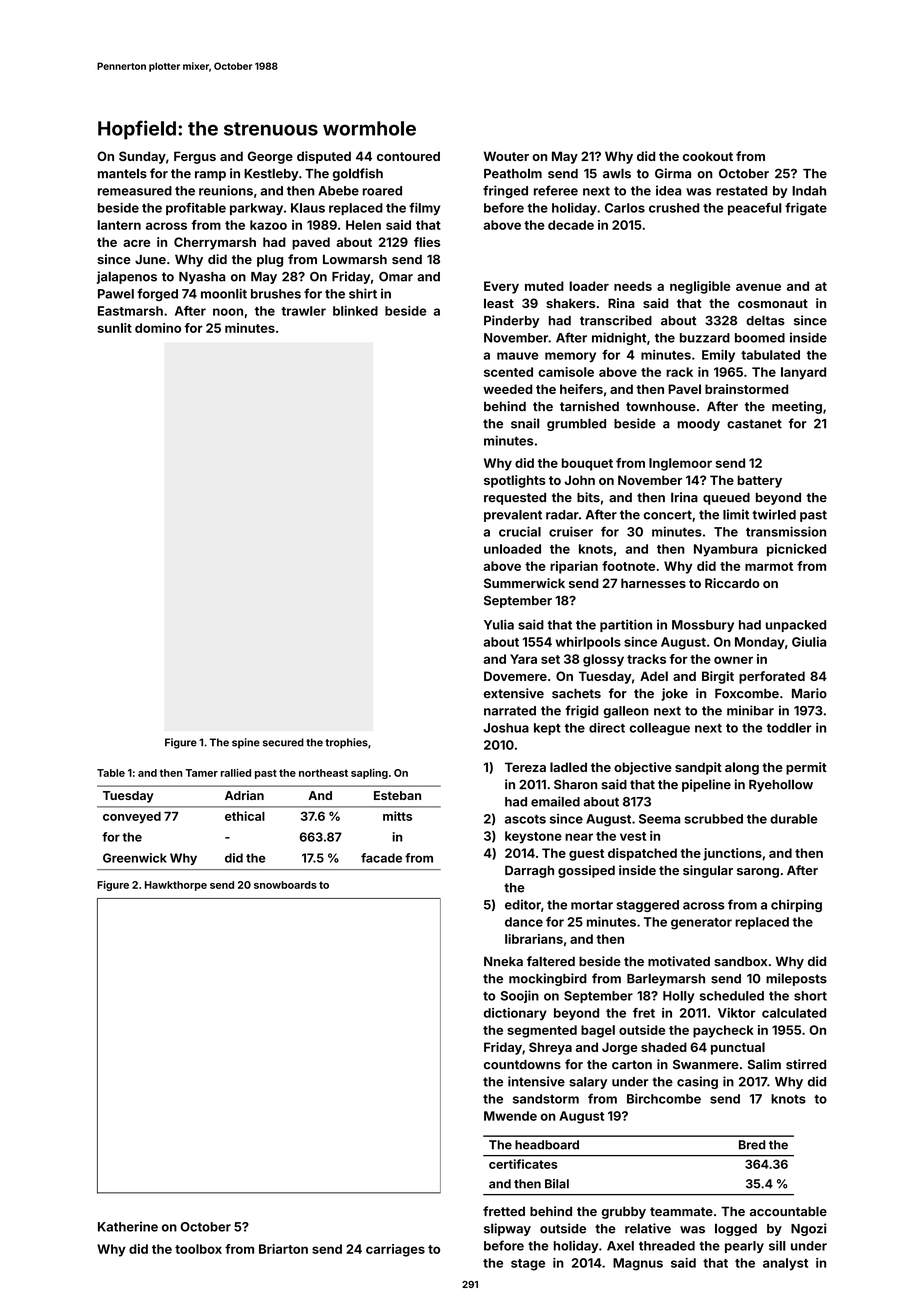  I want to click on Adrian, so click(244, 795).
